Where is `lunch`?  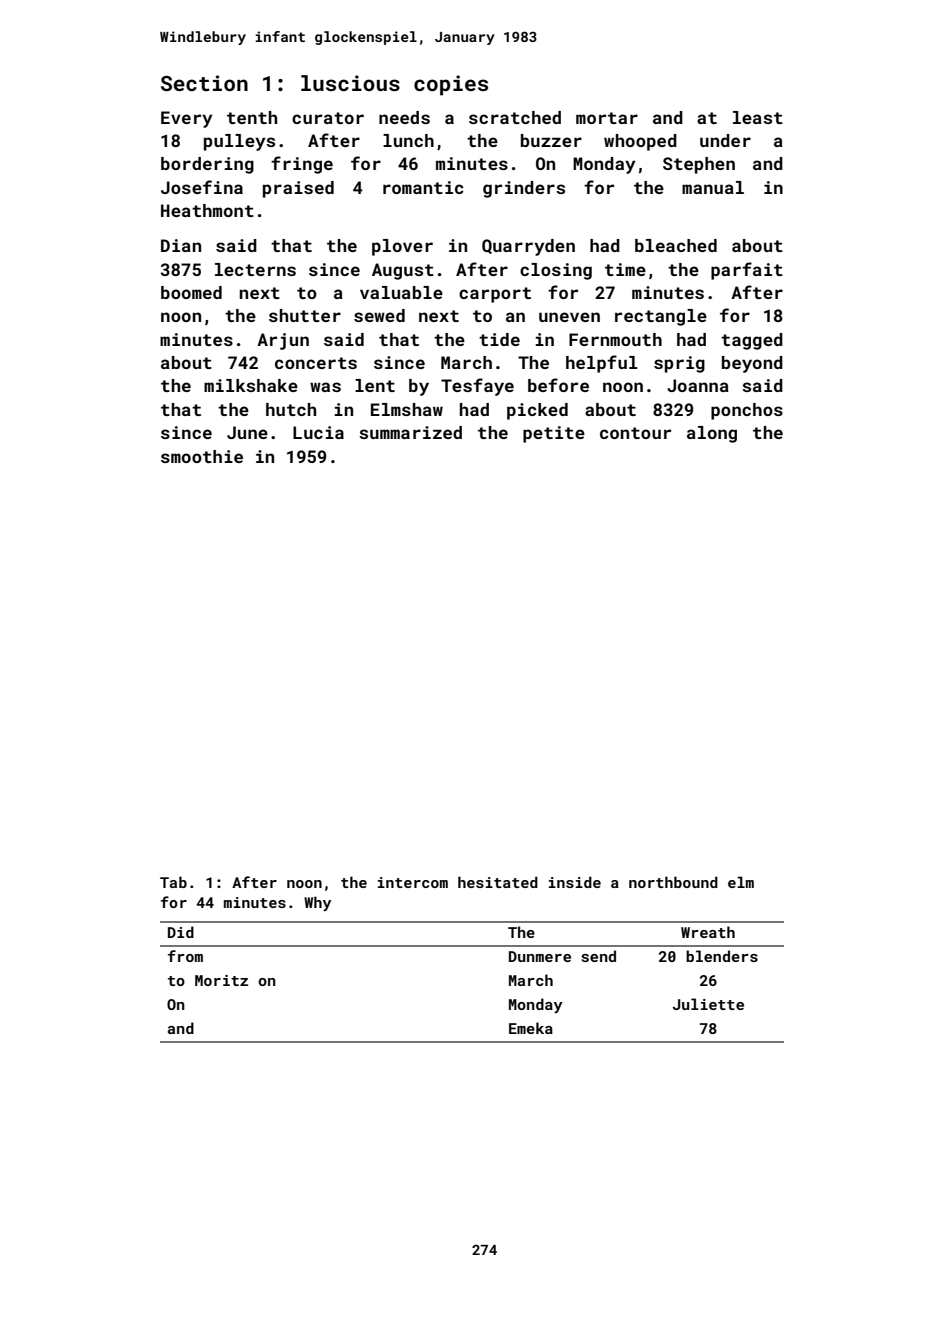 lunch is located at coordinates (408, 140).
